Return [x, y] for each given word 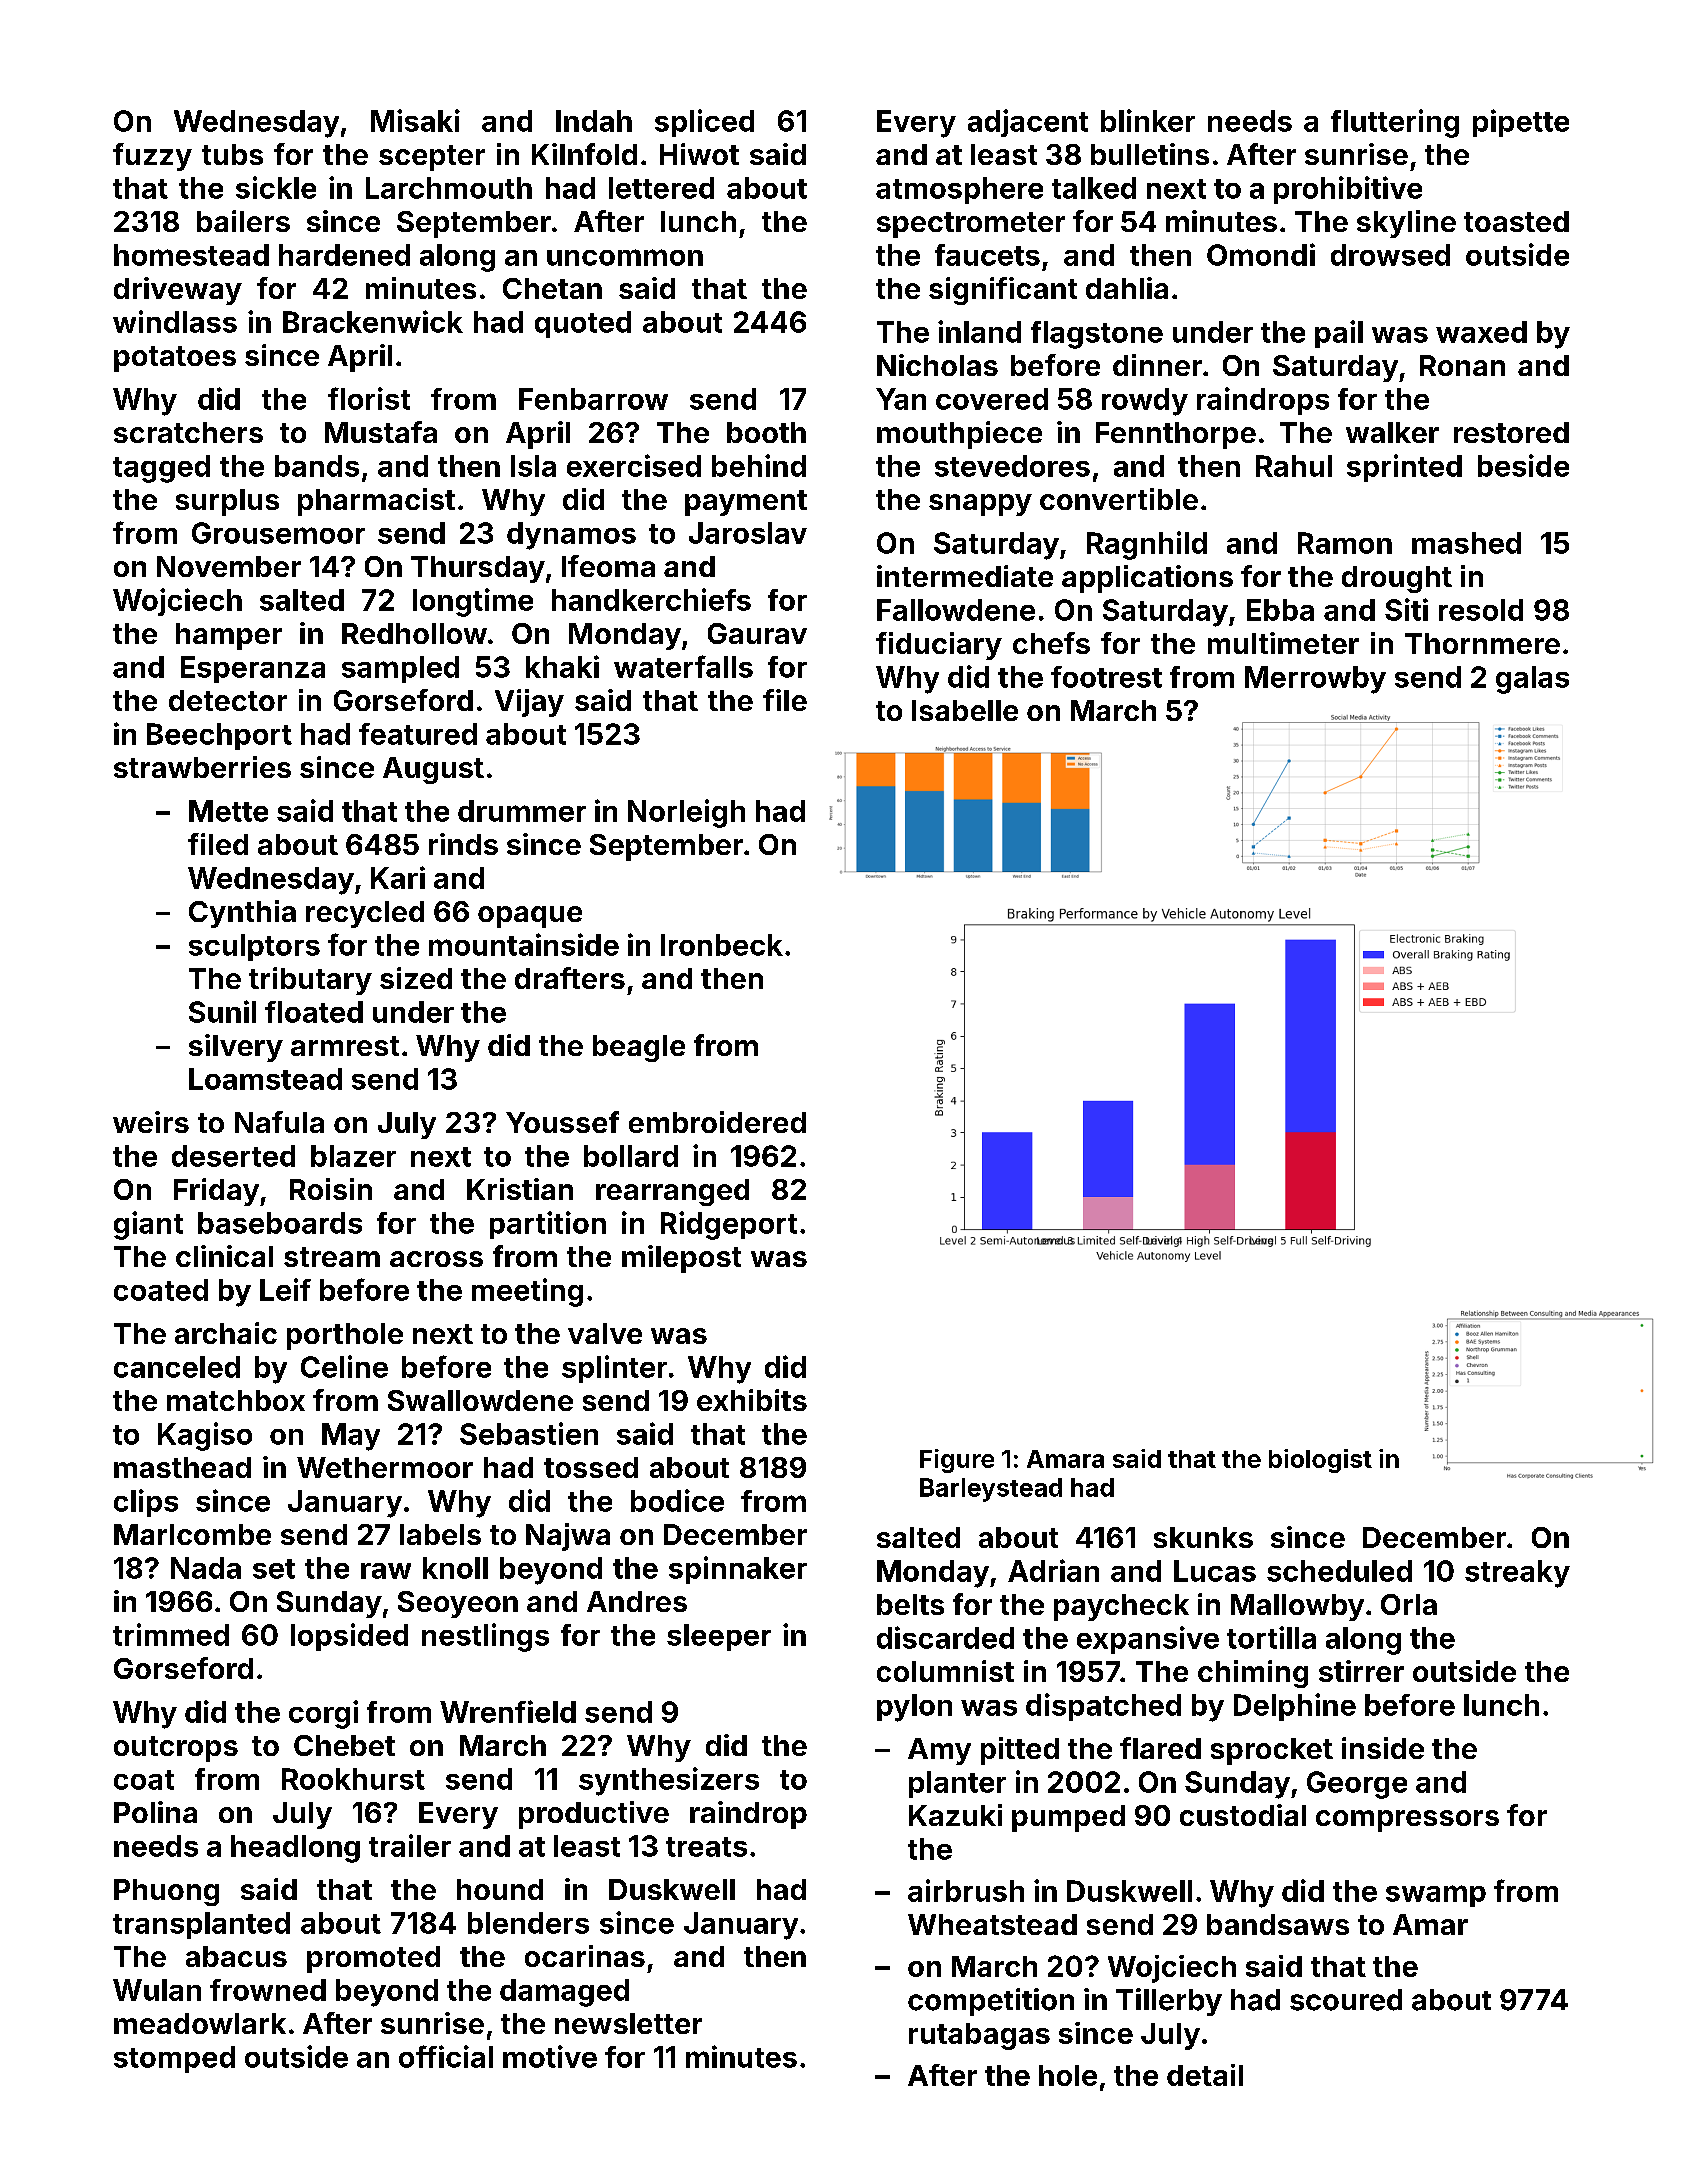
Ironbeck [722, 945]
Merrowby [1315, 680]
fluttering [1395, 123]
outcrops [176, 1749]
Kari [398, 877]
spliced [704, 123]
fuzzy [152, 157]
